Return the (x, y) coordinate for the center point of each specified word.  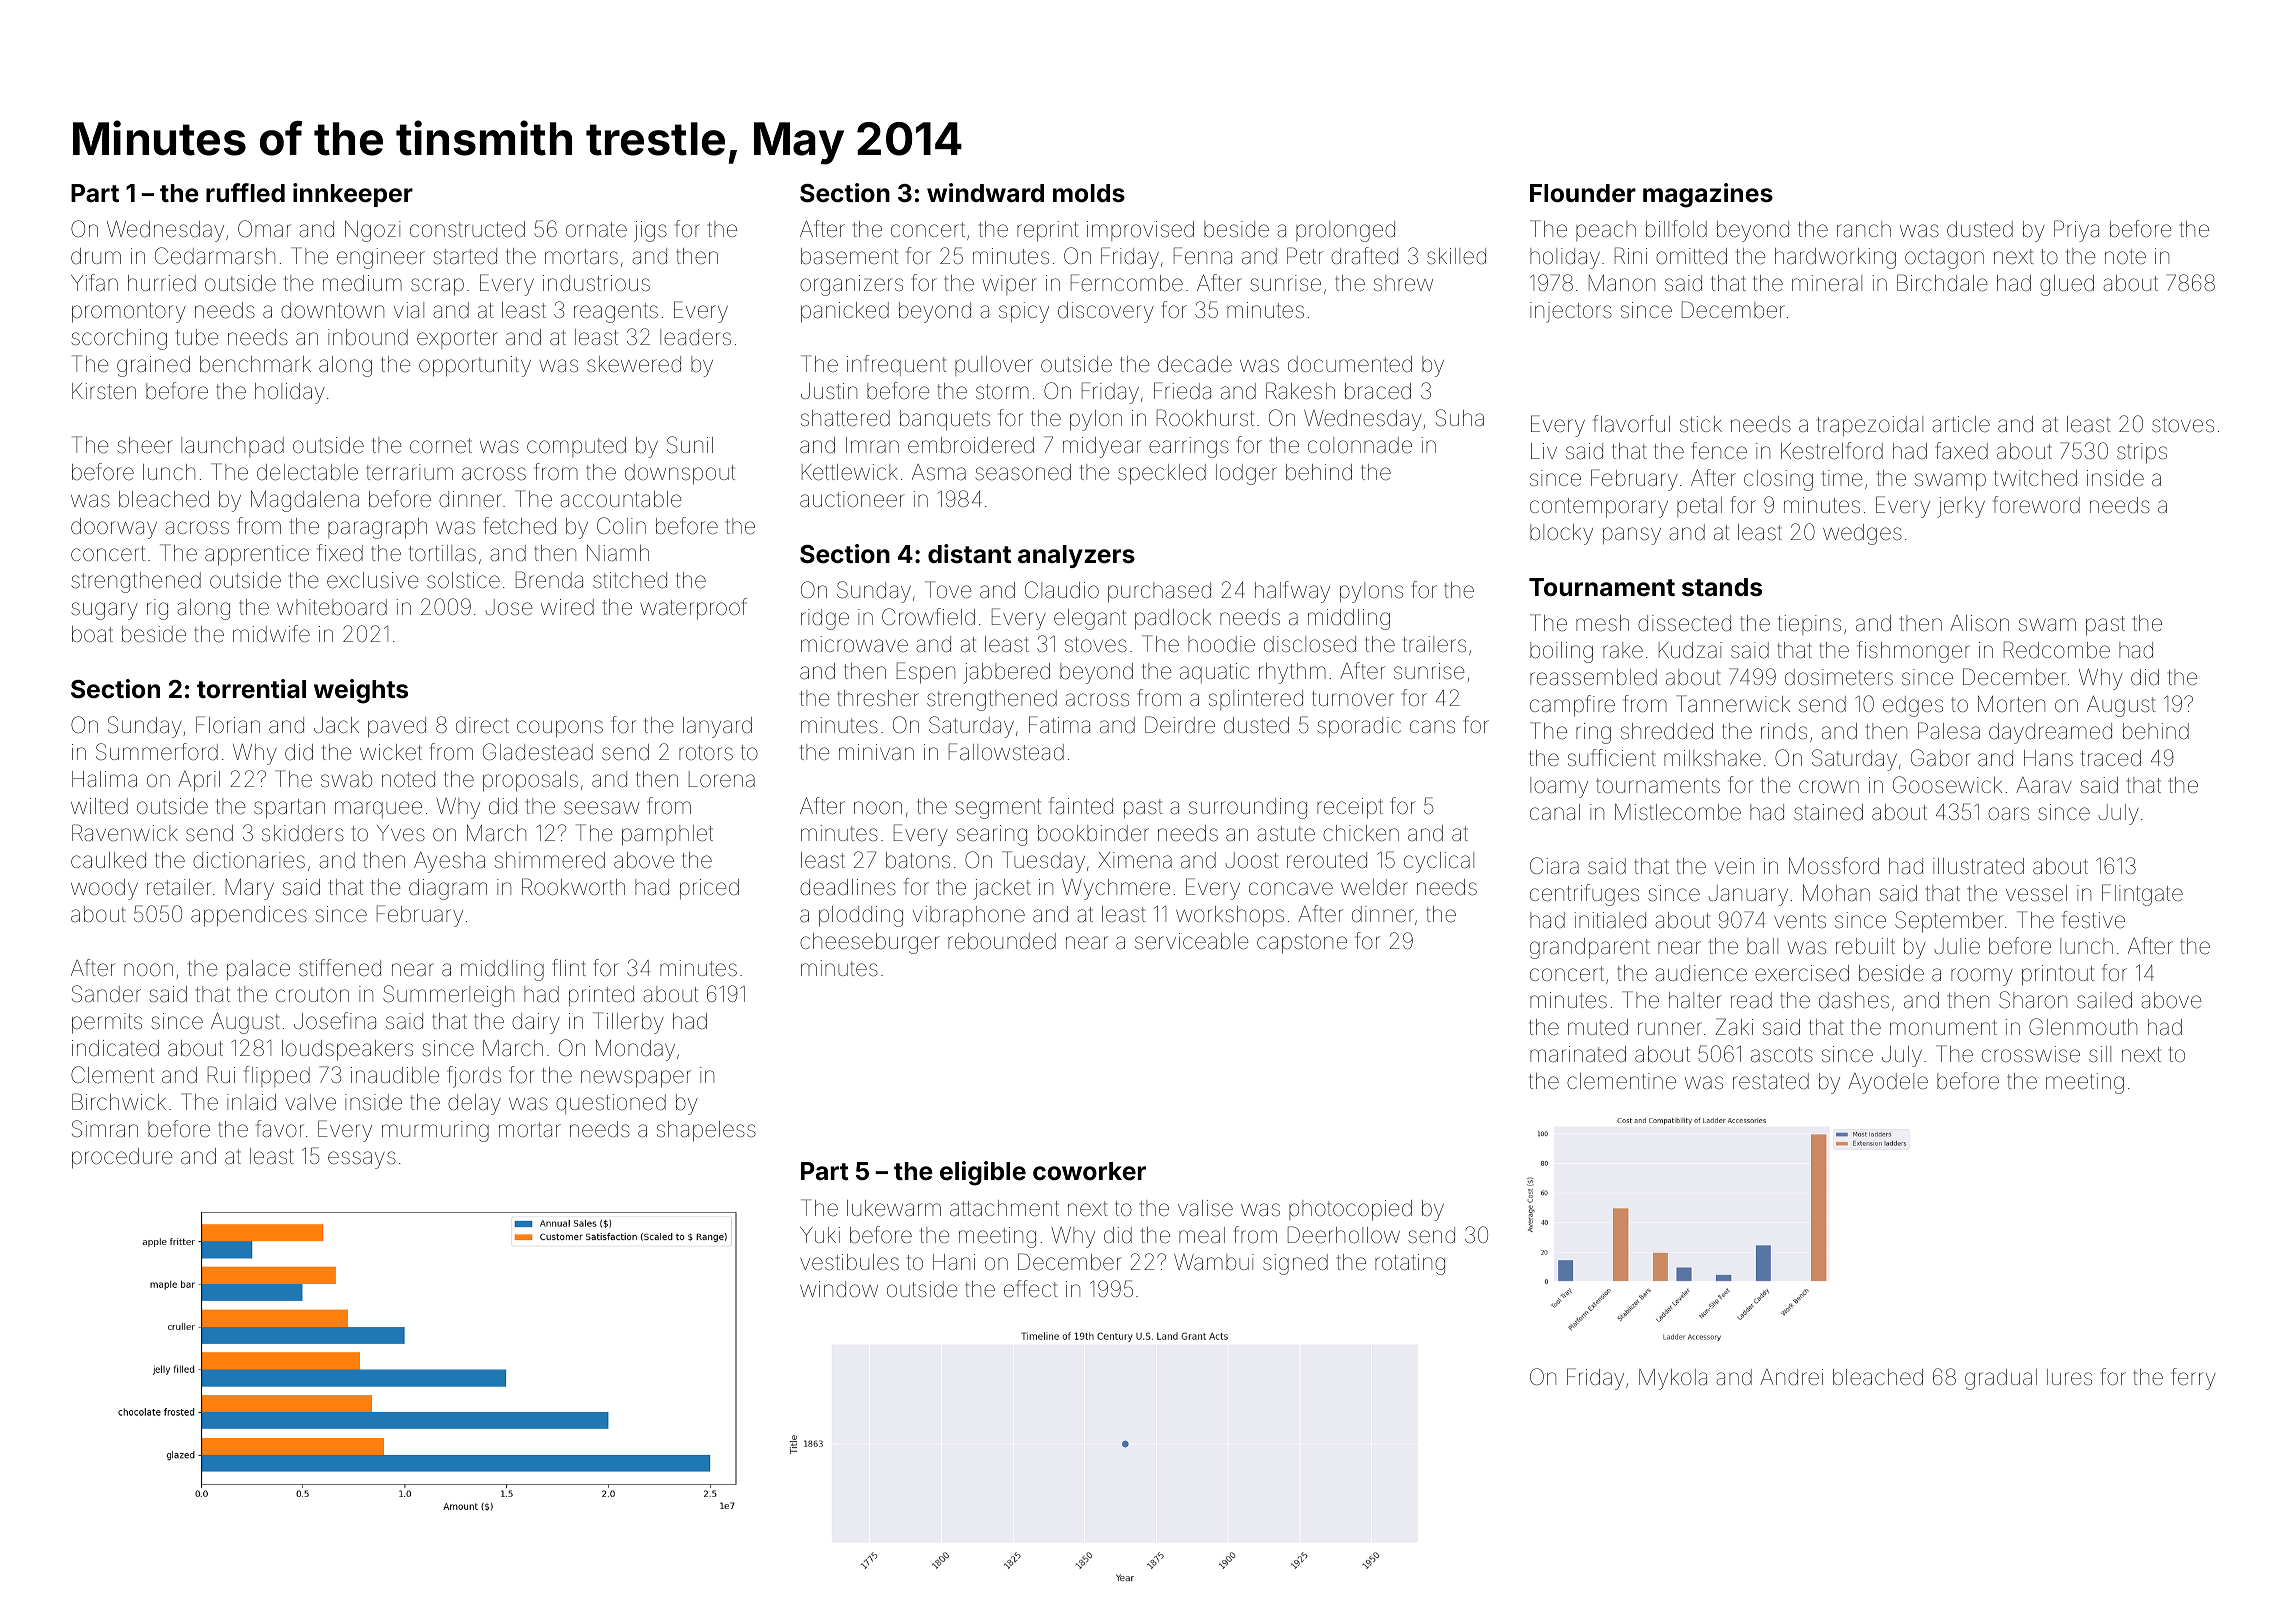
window (839, 1289)
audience (1701, 973)
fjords (474, 1077)
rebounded (1002, 941)
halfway (1292, 592)
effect (1031, 1289)
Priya (2076, 231)
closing (1778, 480)
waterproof (693, 609)
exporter (457, 339)
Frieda (1182, 391)
